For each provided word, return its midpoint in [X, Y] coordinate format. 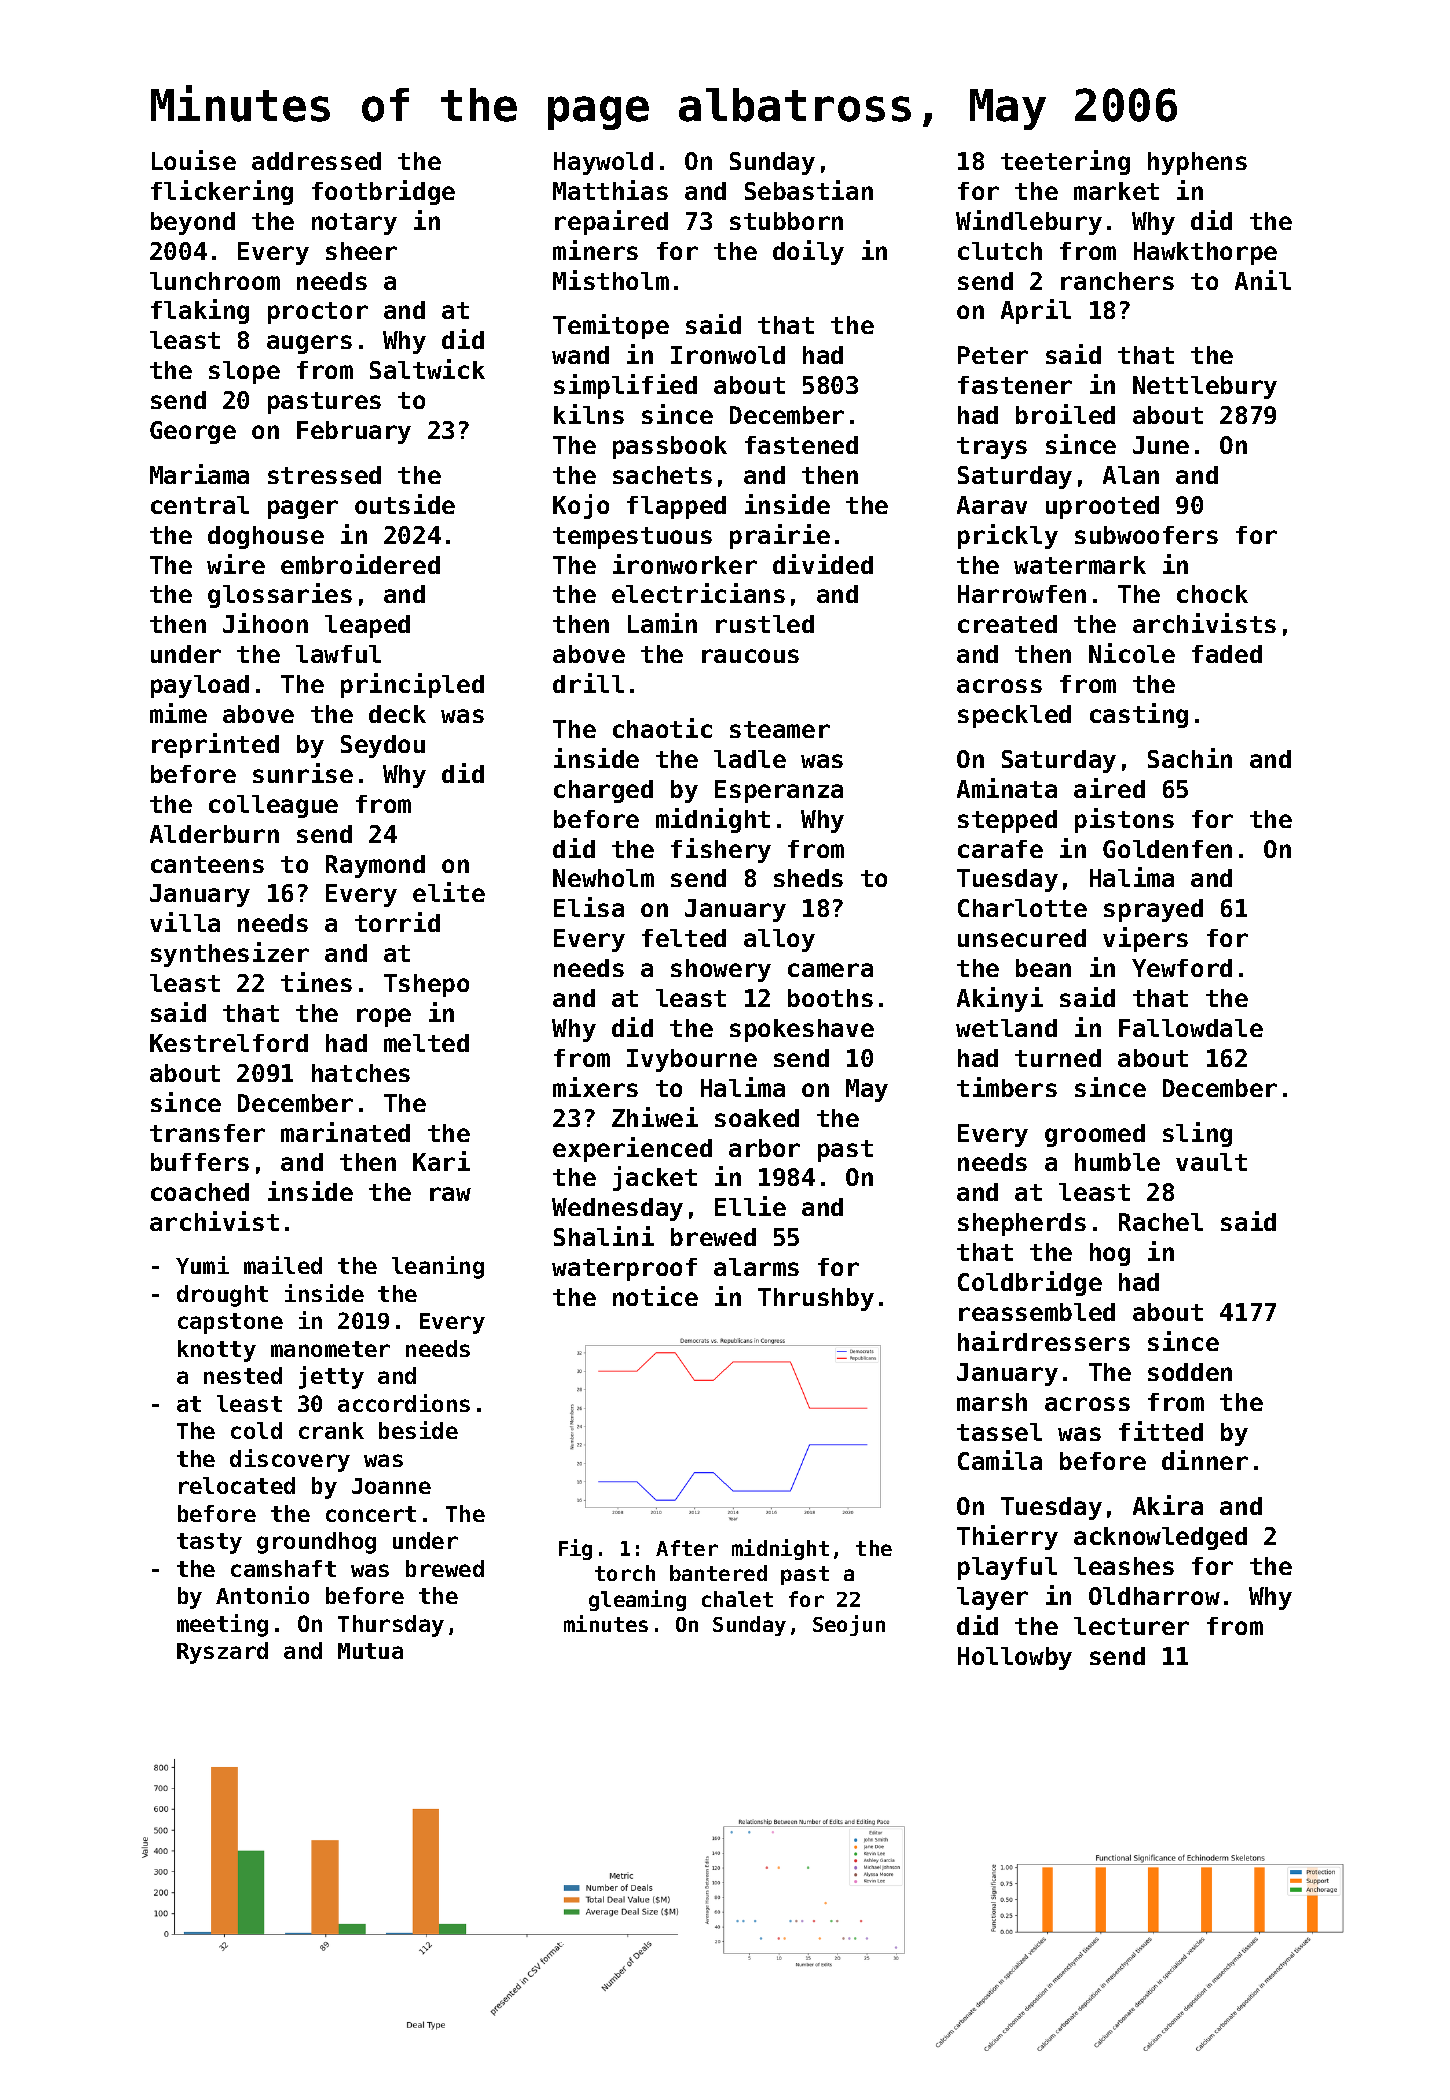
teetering [1065, 162]
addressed [316, 161]
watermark [1080, 565]
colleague [273, 806]
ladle [750, 759]
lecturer [1131, 1626]
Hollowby [1015, 1658]
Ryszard [222, 1653]
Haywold [603, 163]
